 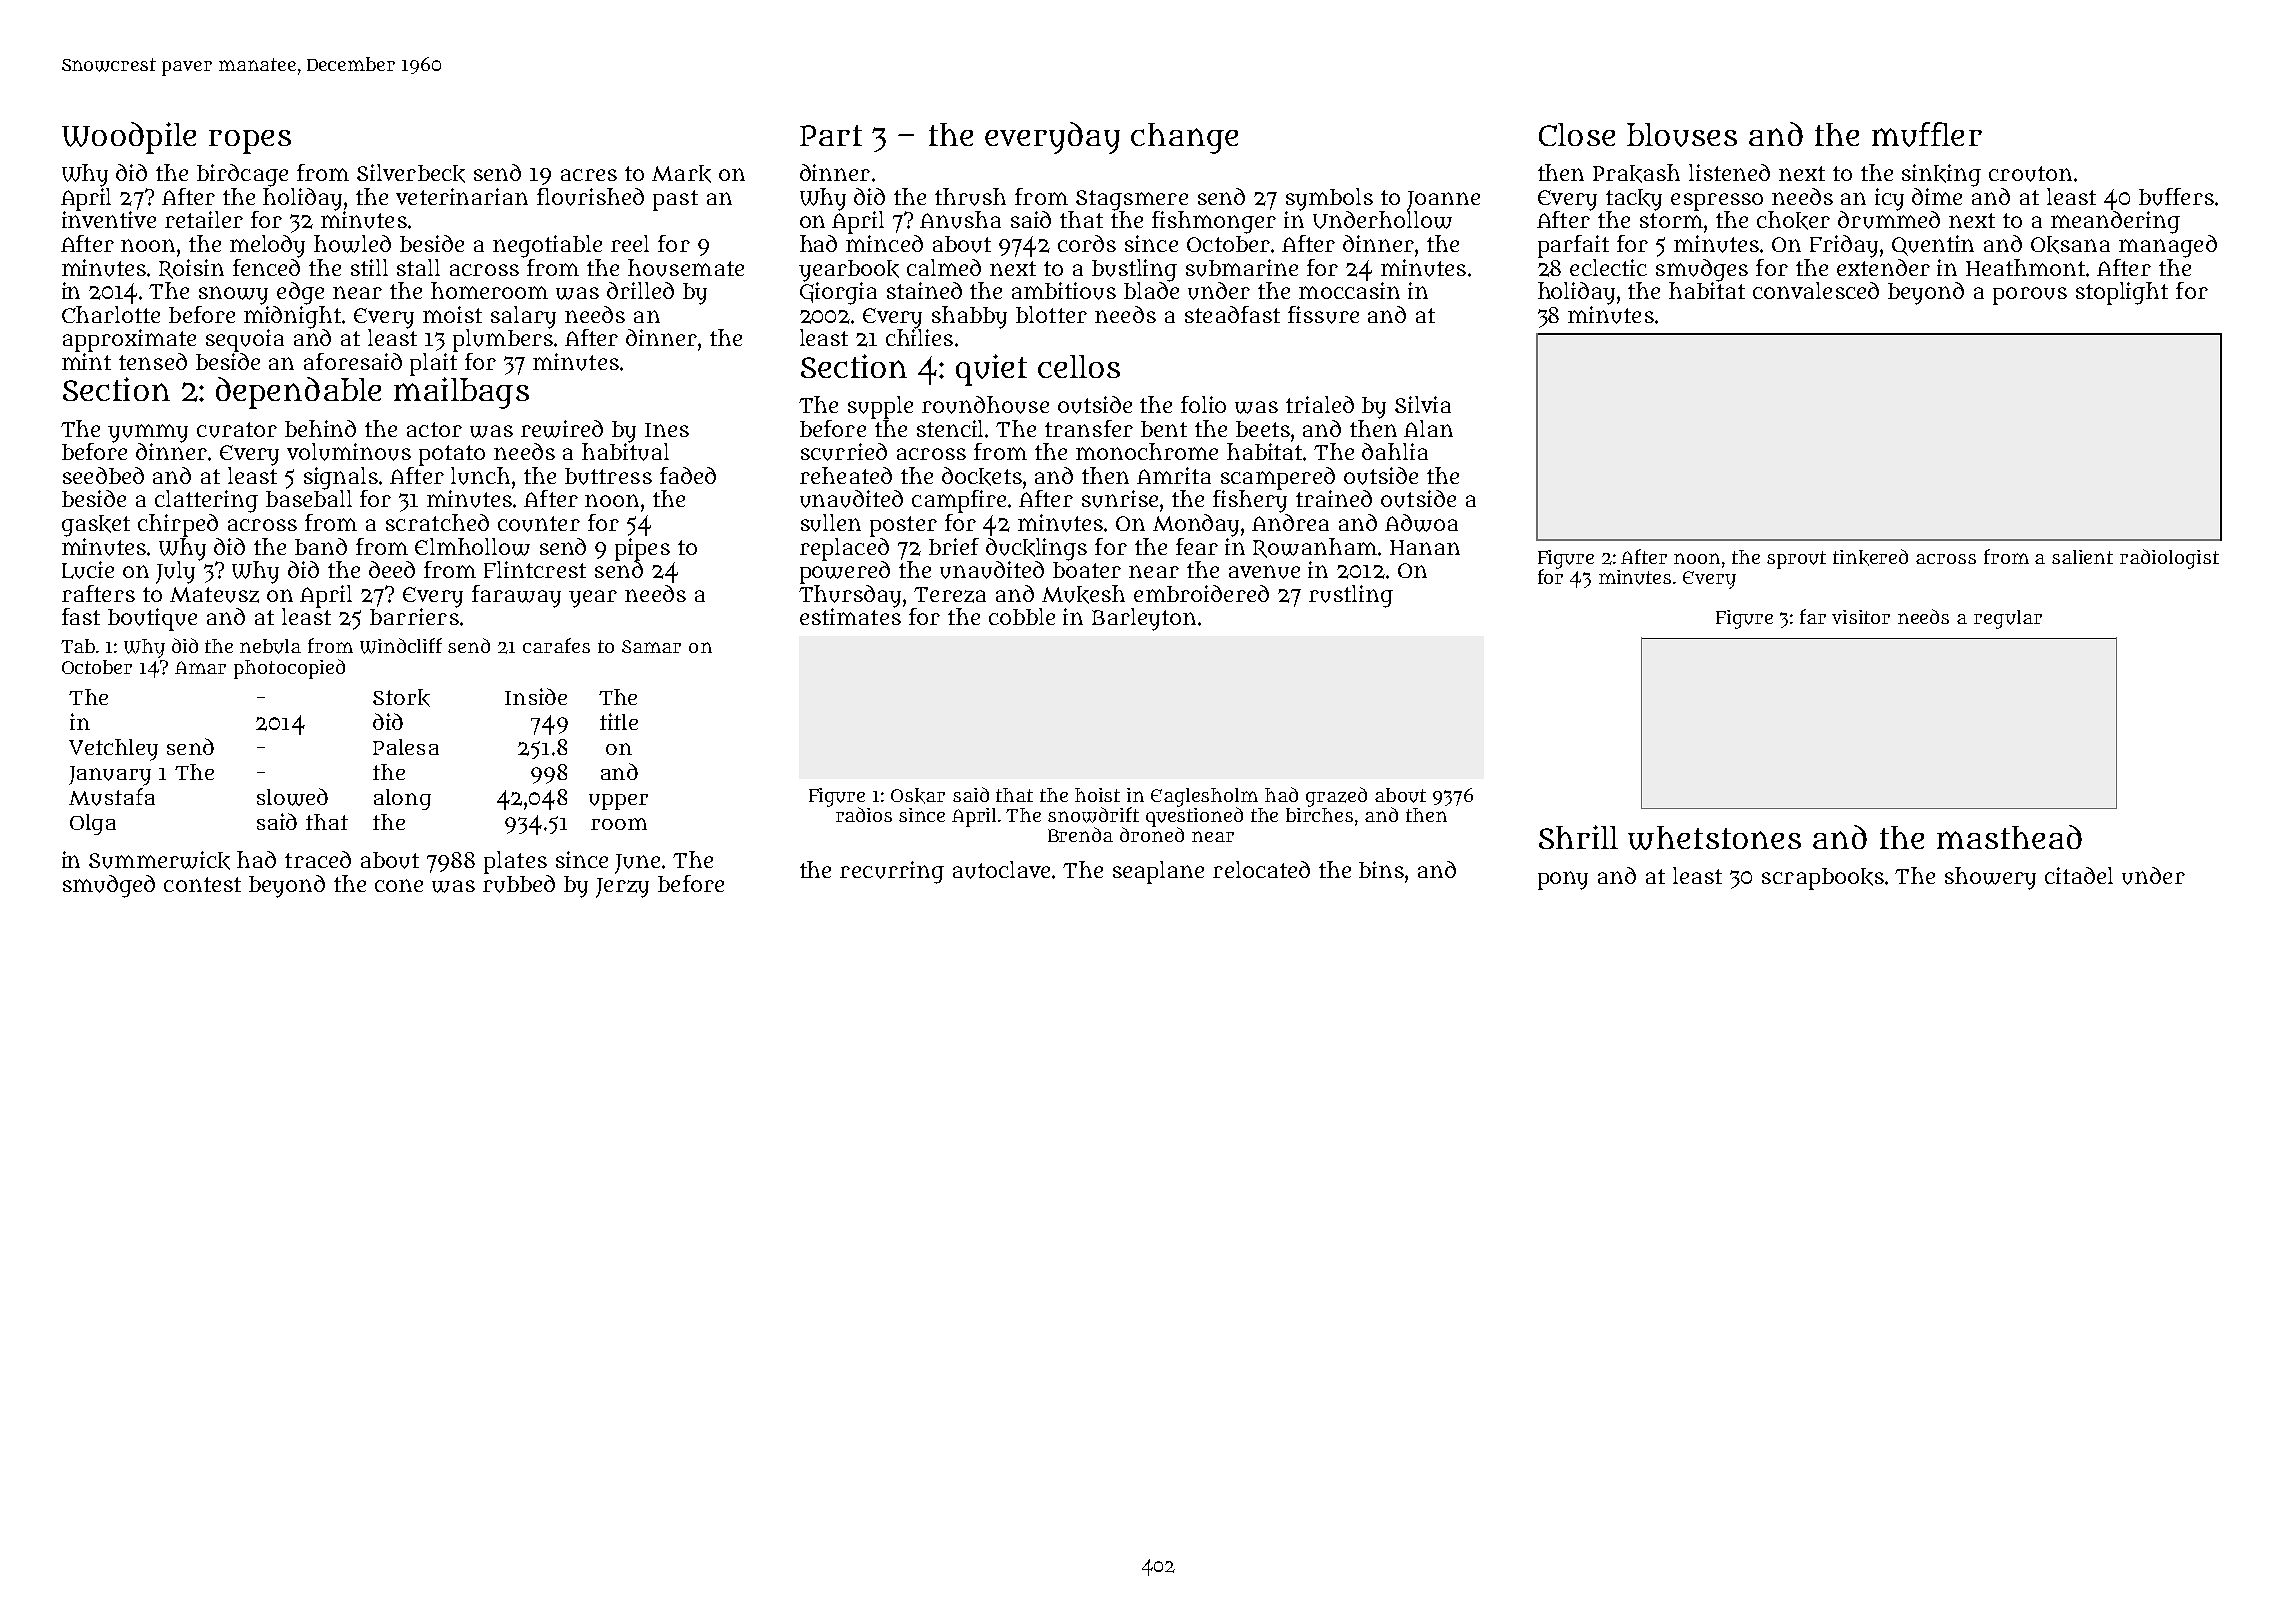 I want to click on along, so click(x=402, y=799).
